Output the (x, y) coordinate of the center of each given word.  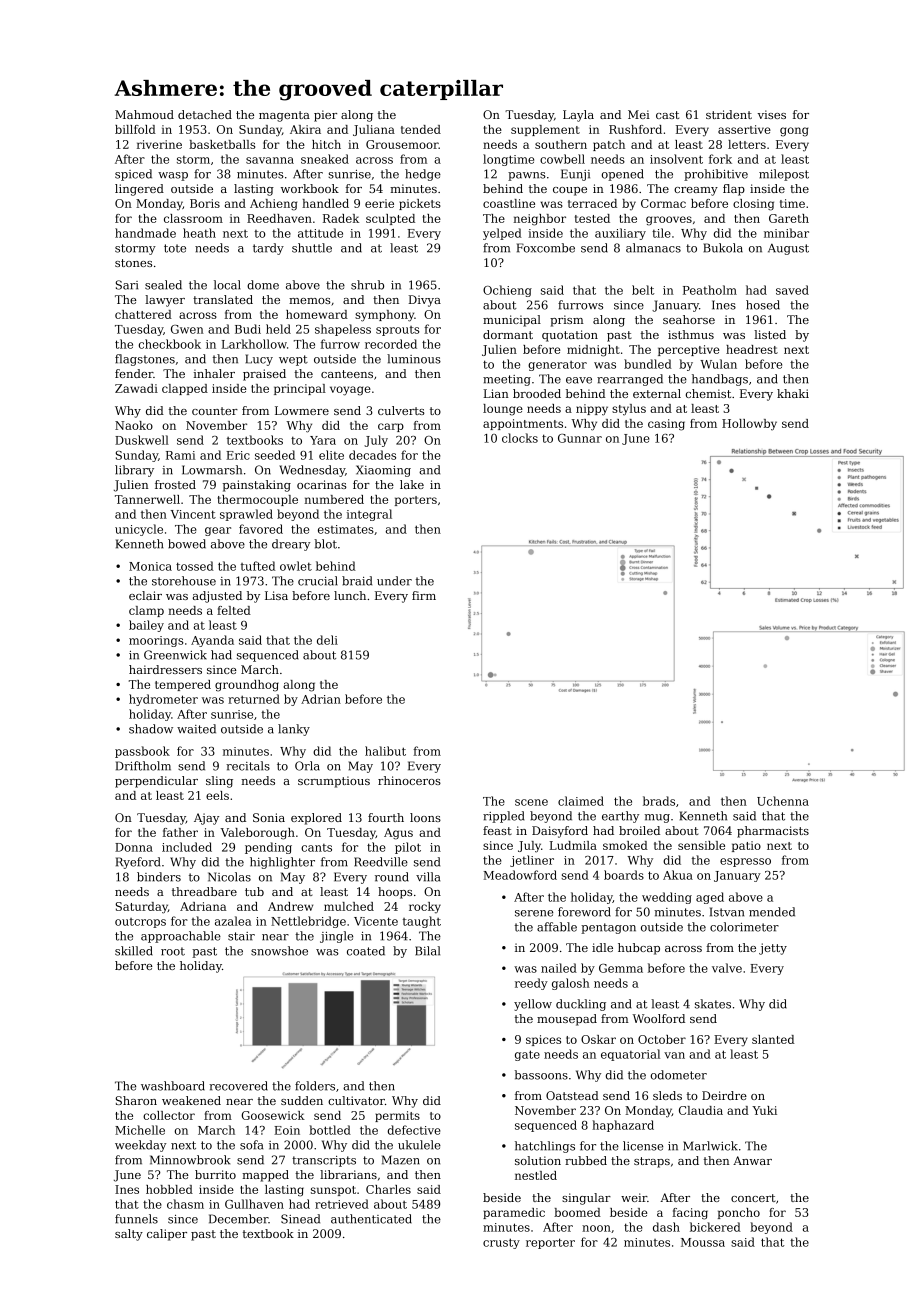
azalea (233, 921)
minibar (786, 233)
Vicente (376, 921)
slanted (773, 1039)
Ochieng (507, 291)
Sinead (300, 1219)
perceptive (688, 350)
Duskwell (142, 440)
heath (199, 233)
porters (416, 501)
